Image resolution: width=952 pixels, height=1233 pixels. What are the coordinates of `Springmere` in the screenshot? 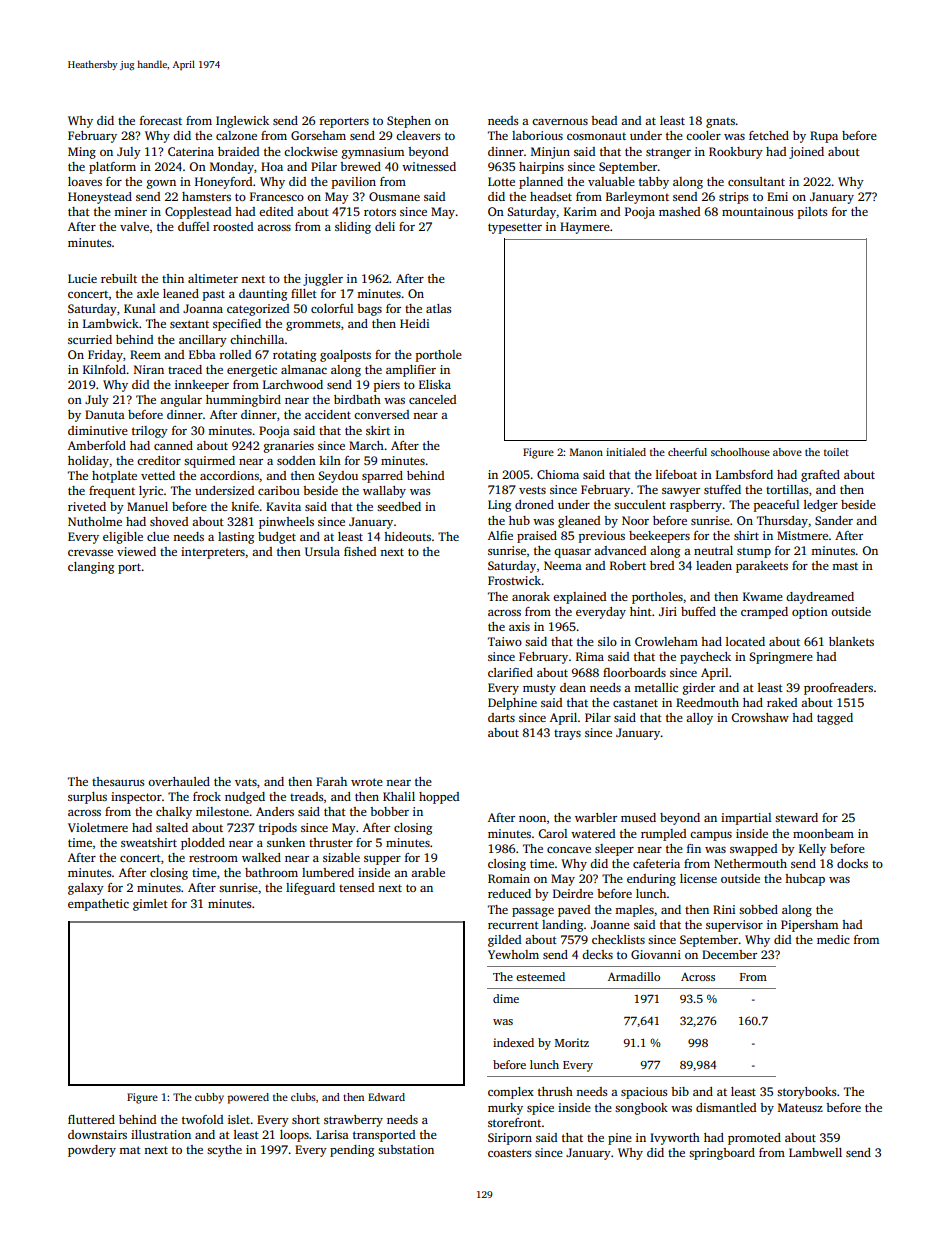 It's located at (781, 658).
